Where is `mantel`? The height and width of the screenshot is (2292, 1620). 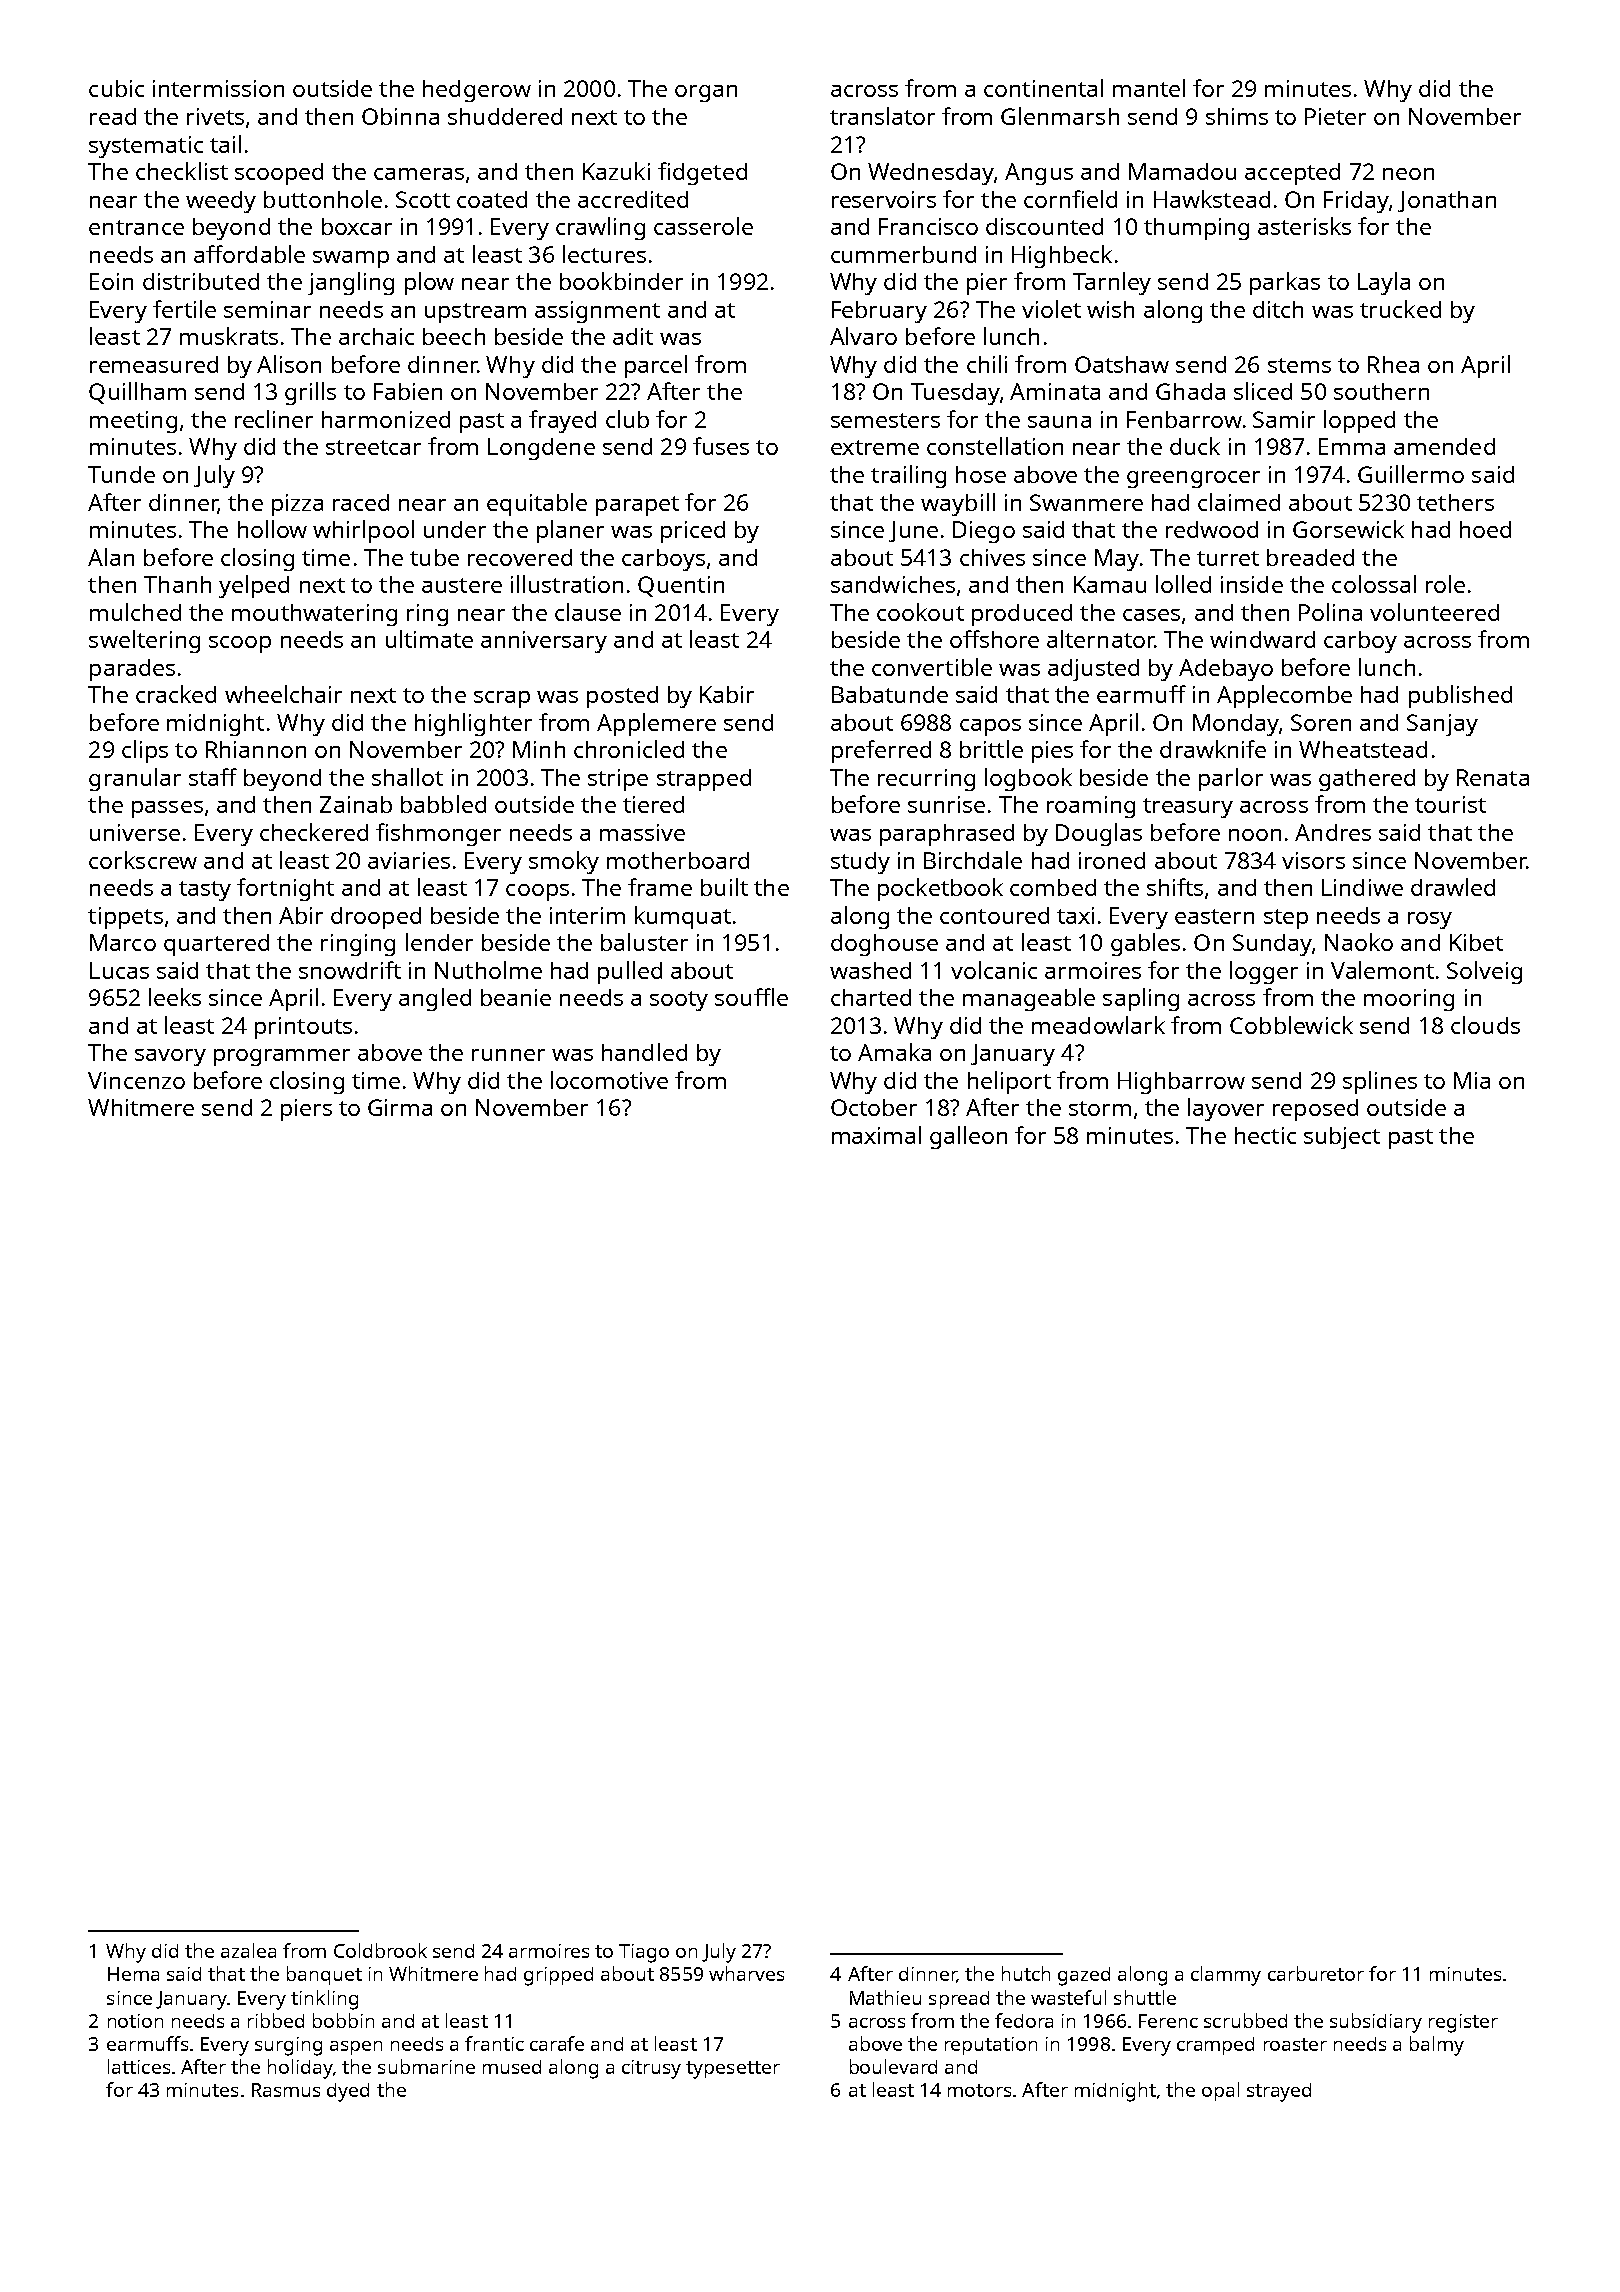 mantel is located at coordinates (1149, 88).
